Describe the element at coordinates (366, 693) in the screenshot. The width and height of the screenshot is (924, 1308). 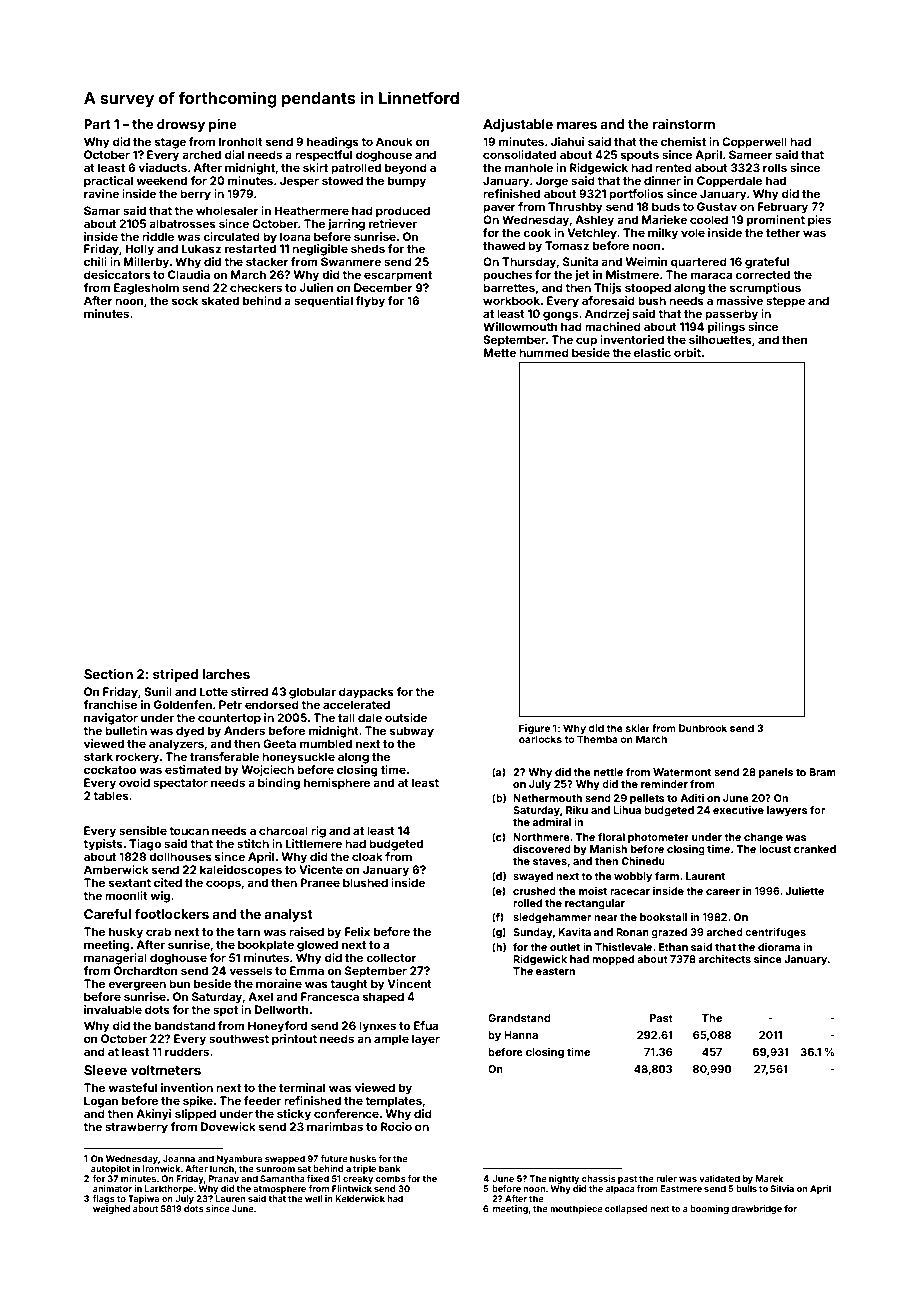
I see `daypacks` at that location.
